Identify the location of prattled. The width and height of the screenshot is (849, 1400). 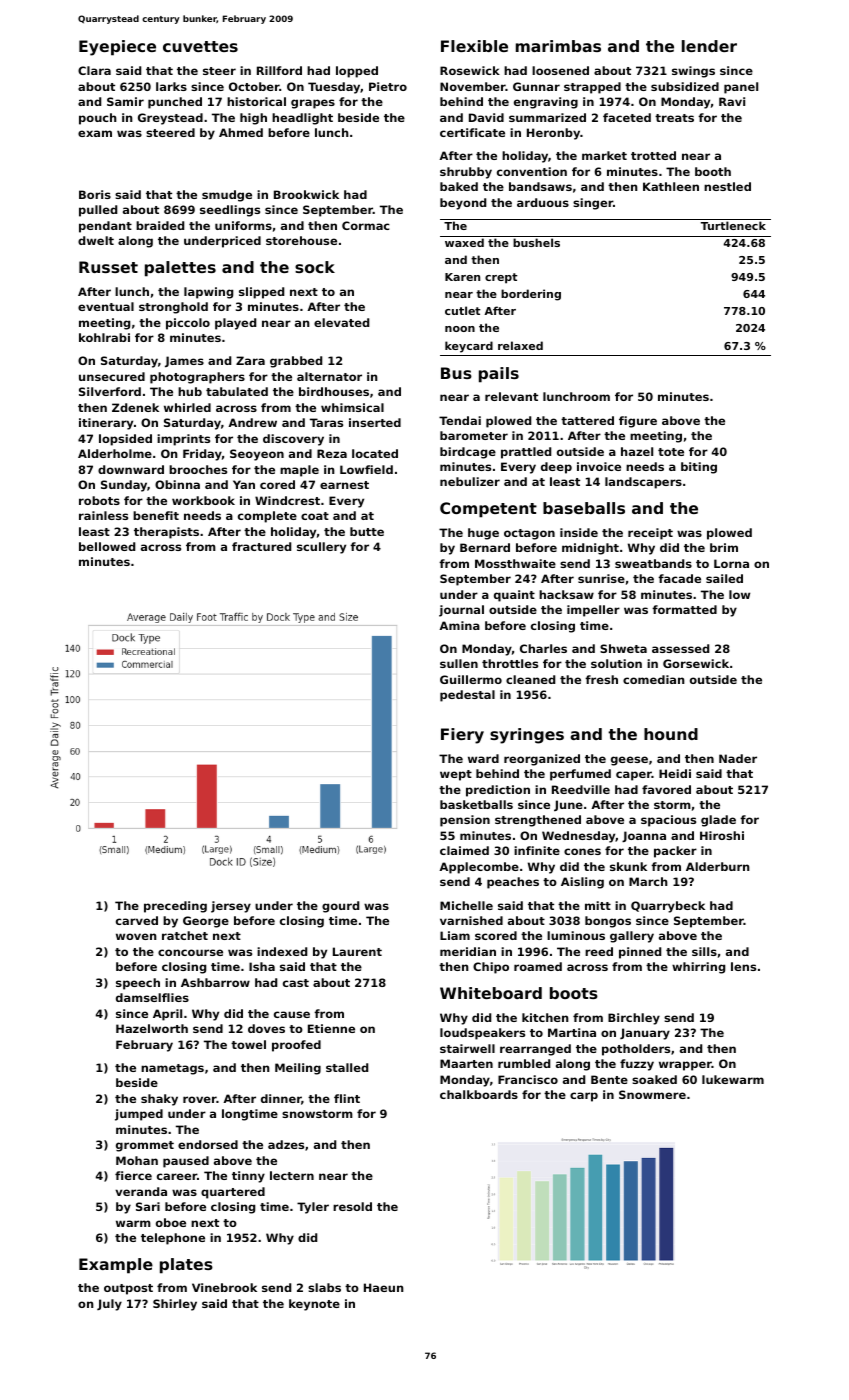
(526, 453).
